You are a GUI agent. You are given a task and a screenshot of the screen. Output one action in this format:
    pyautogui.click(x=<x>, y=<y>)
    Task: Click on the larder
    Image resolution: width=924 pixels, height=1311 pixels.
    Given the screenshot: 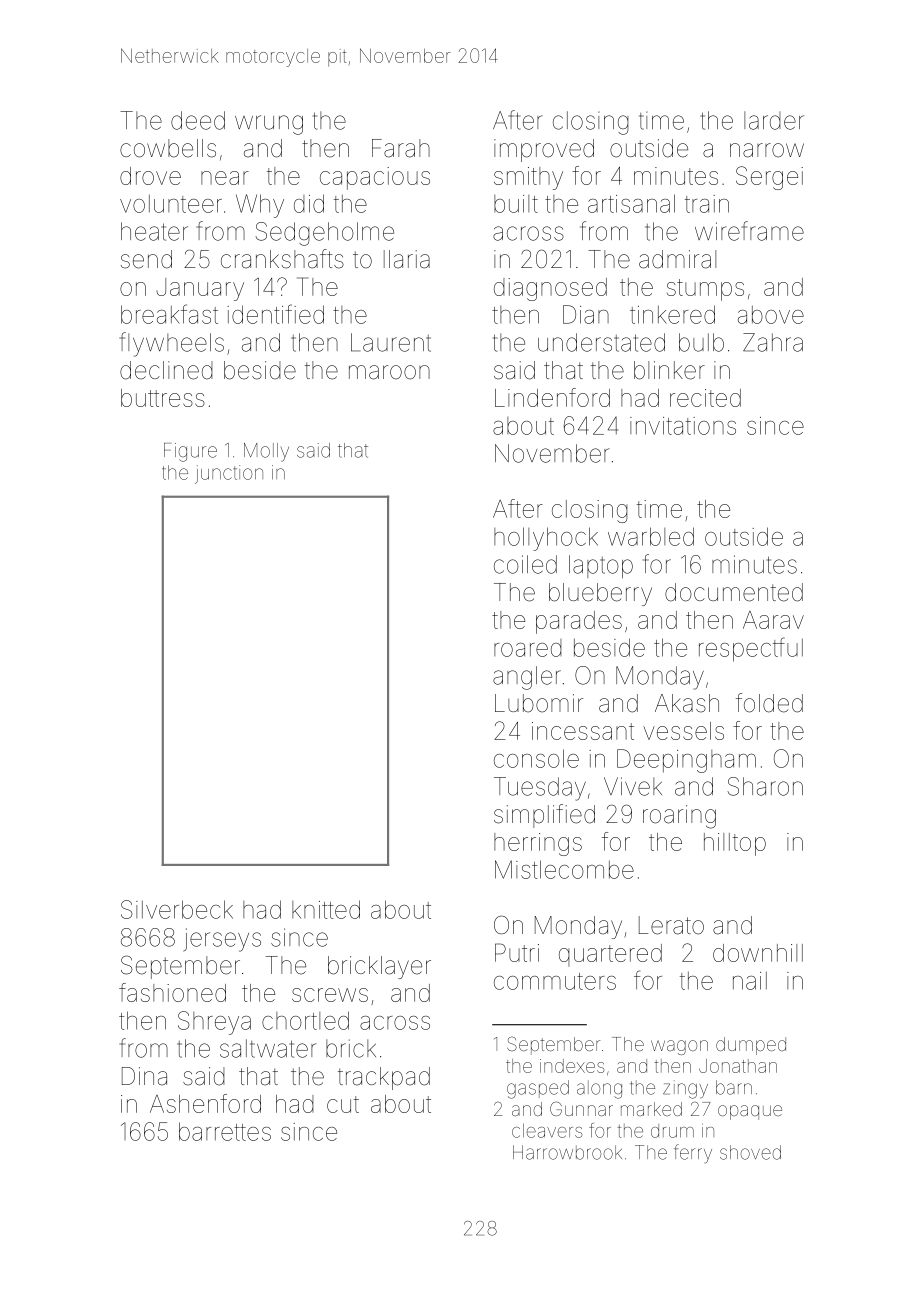 What is the action you would take?
    pyautogui.click(x=774, y=120)
